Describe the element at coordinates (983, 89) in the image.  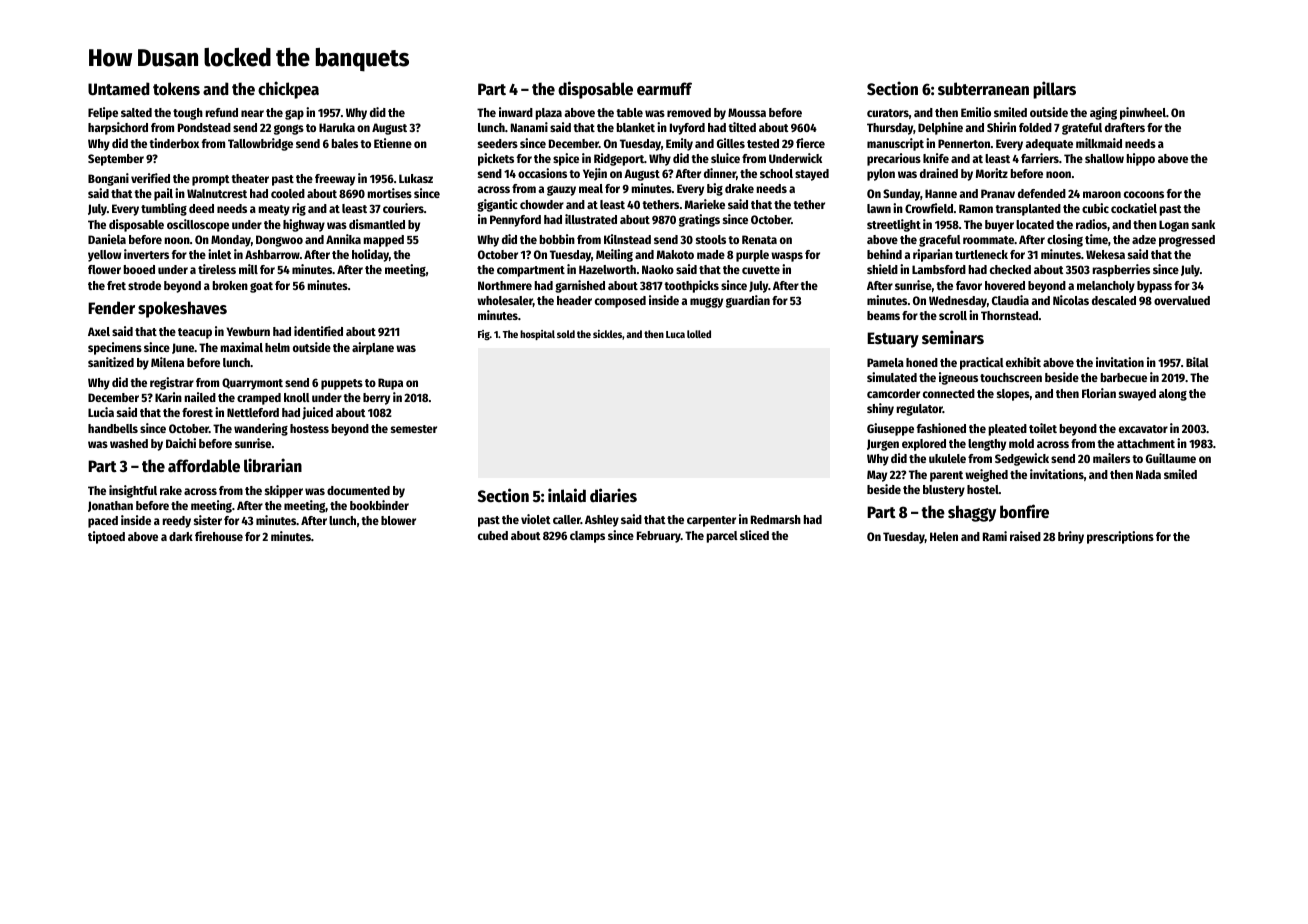
I see `subterranean` at that location.
